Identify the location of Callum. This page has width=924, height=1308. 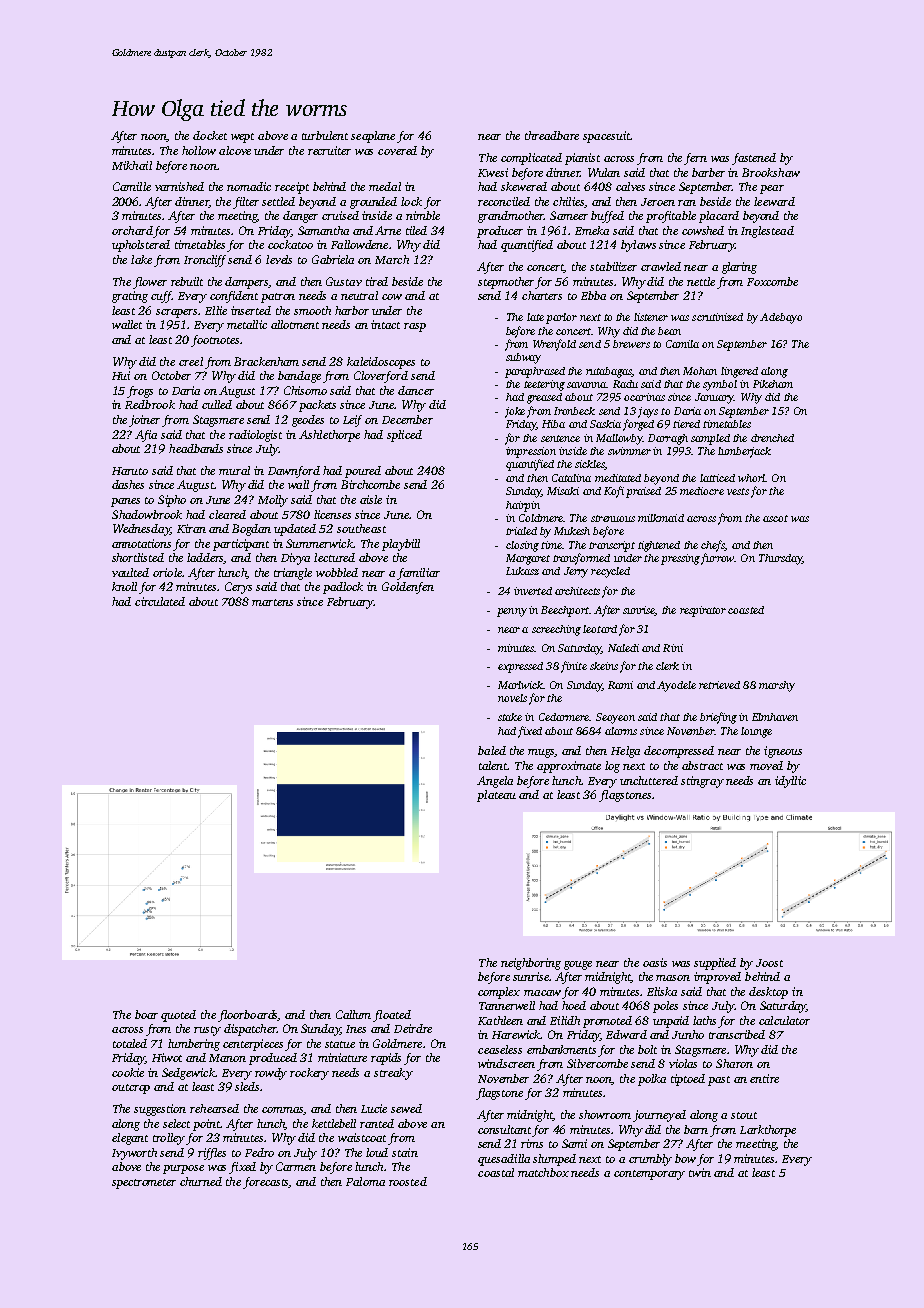
(353, 1014).
